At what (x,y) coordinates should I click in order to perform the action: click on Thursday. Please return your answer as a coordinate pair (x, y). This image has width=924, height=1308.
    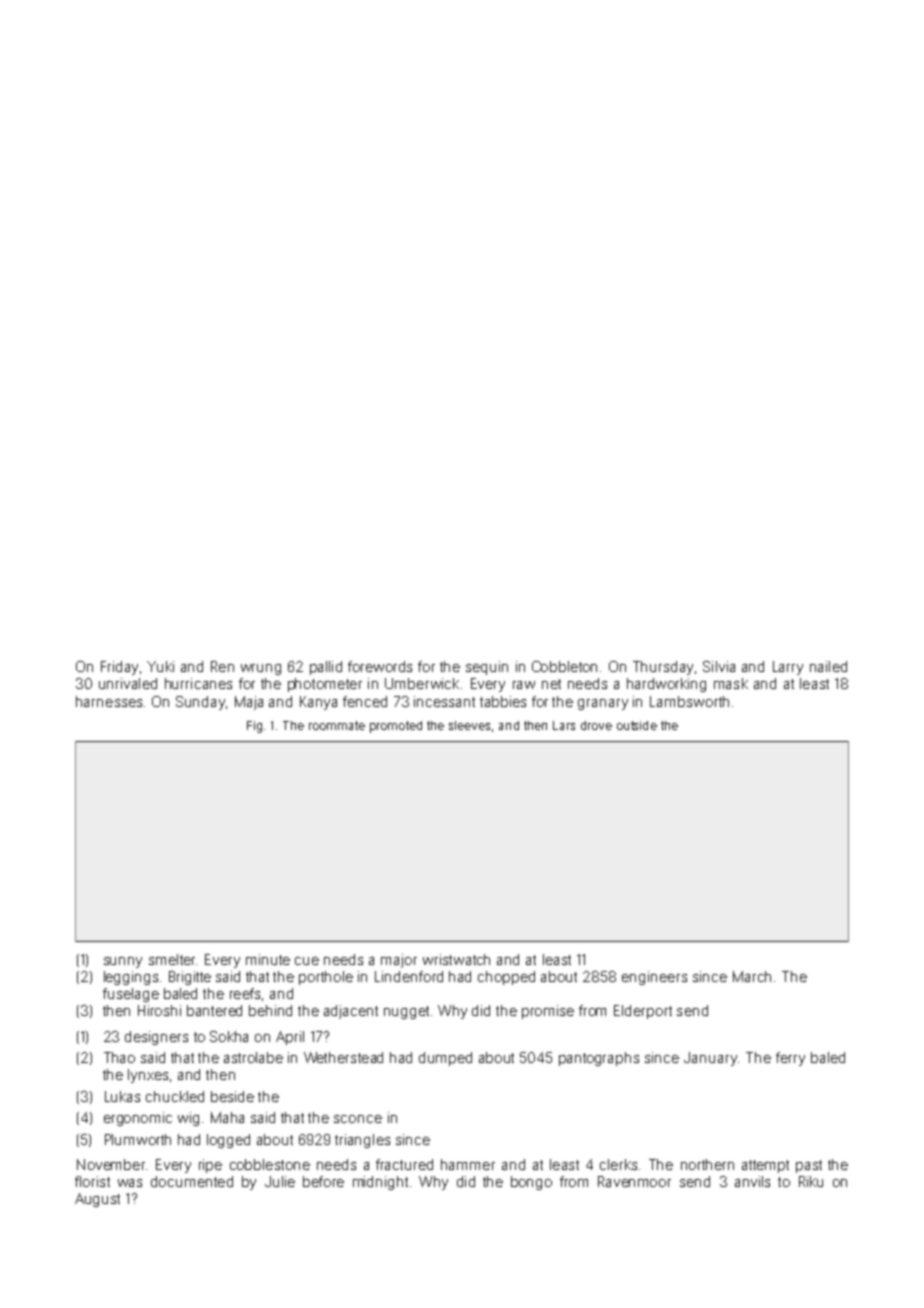
    Looking at the image, I should click on (663, 668).
